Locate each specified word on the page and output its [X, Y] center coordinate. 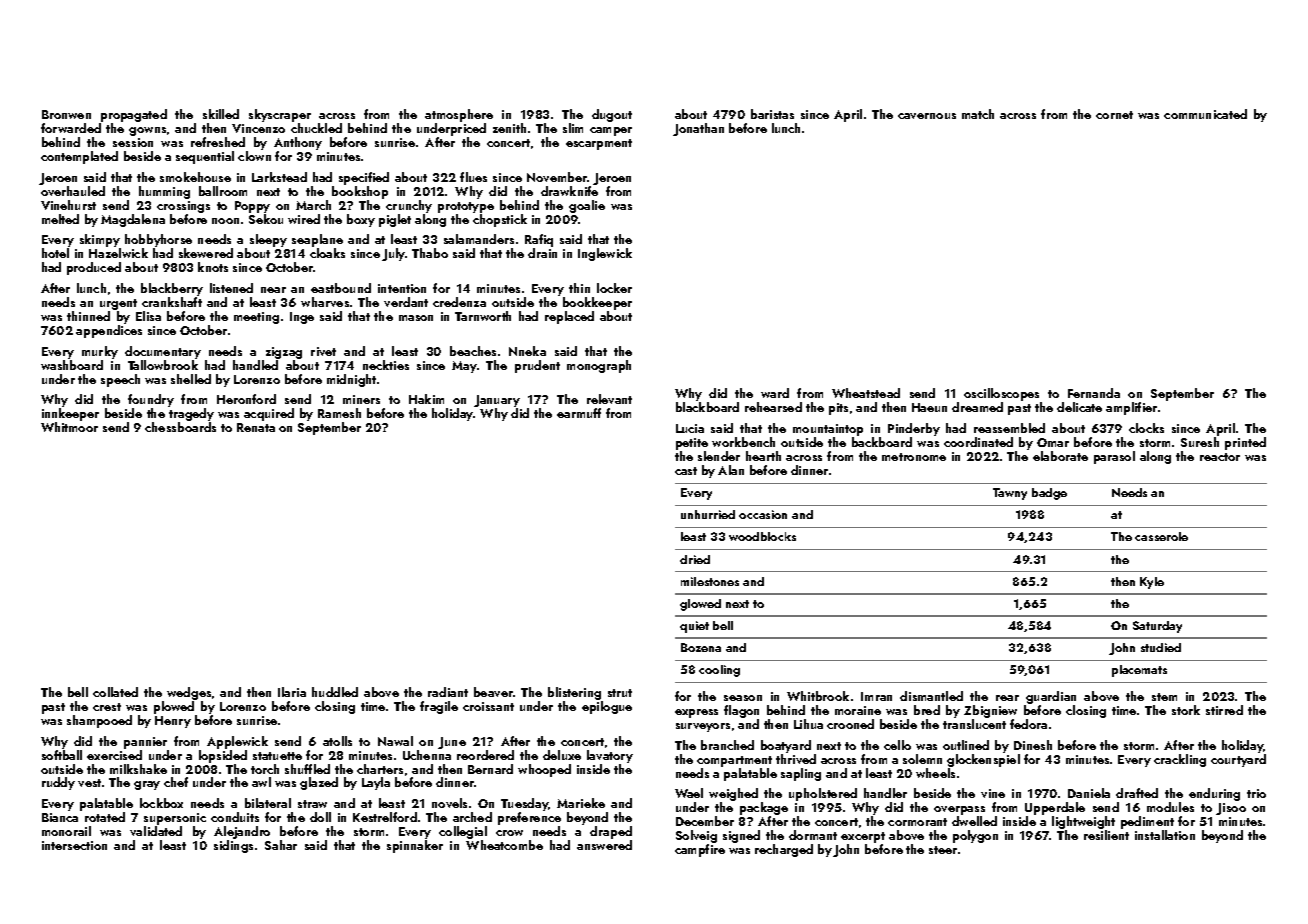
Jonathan [698, 129]
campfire [700, 850]
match [978, 114]
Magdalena [133, 220]
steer [943, 850]
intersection [74, 845]
